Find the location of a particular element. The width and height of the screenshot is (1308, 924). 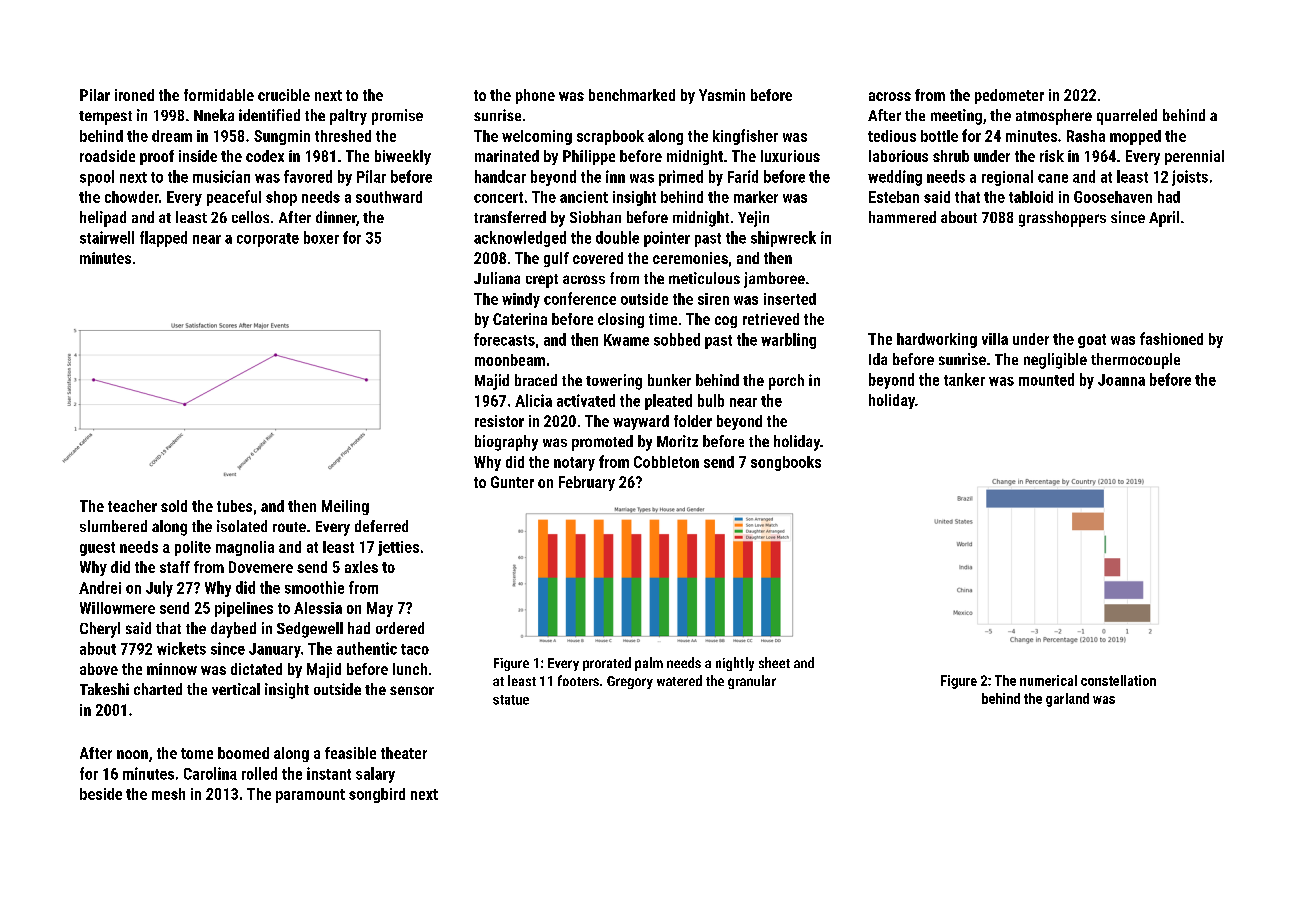

tempest is located at coordinates (105, 118).
